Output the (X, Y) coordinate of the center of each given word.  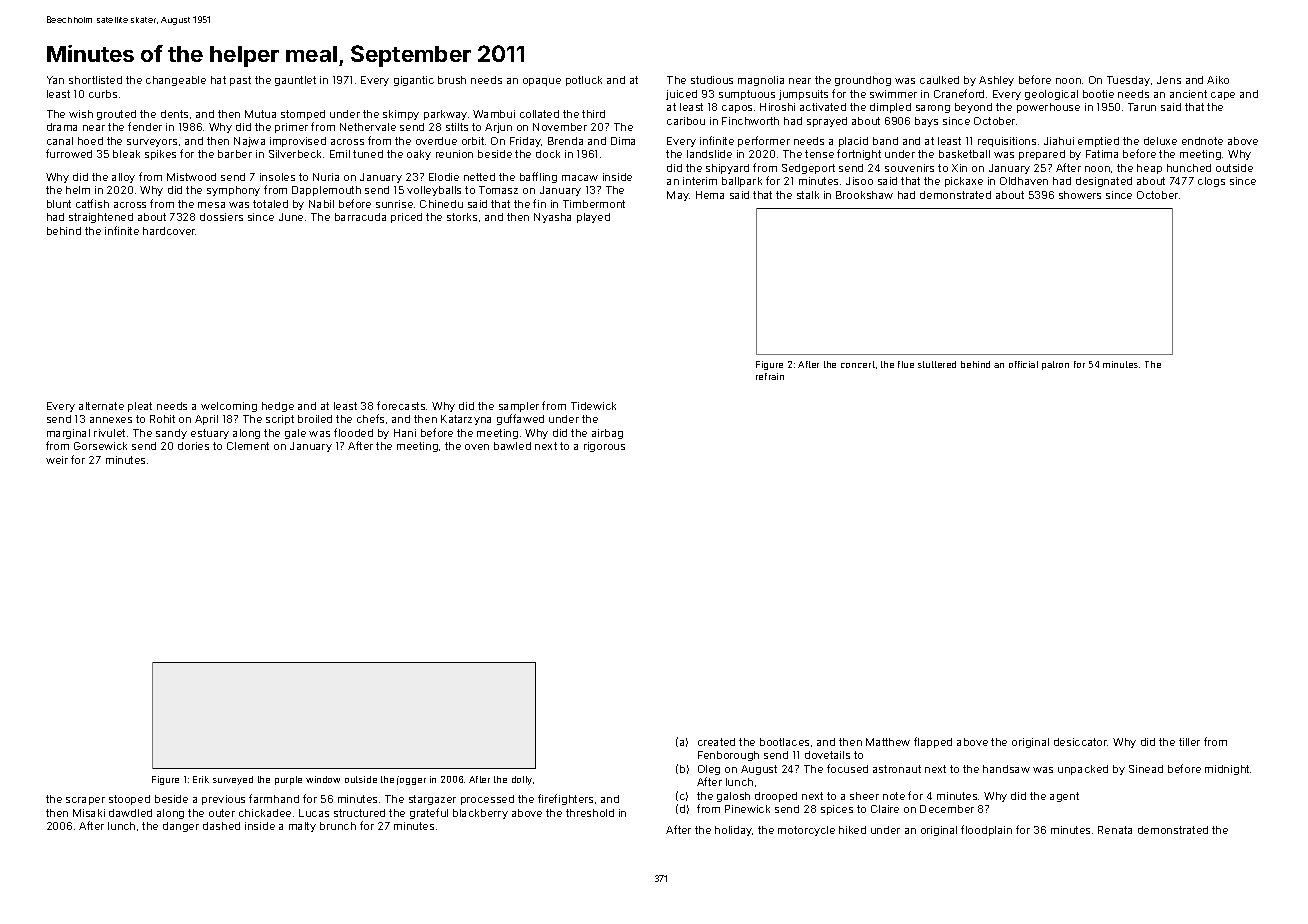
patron (1055, 365)
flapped (933, 742)
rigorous (604, 447)
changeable (176, 81)
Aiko (1218, 80)
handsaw (1006, 769)
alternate (101, 406)
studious (712, 80)
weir (57, 460)
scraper (85, 801)
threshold (590, 813)
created (716, 742)
